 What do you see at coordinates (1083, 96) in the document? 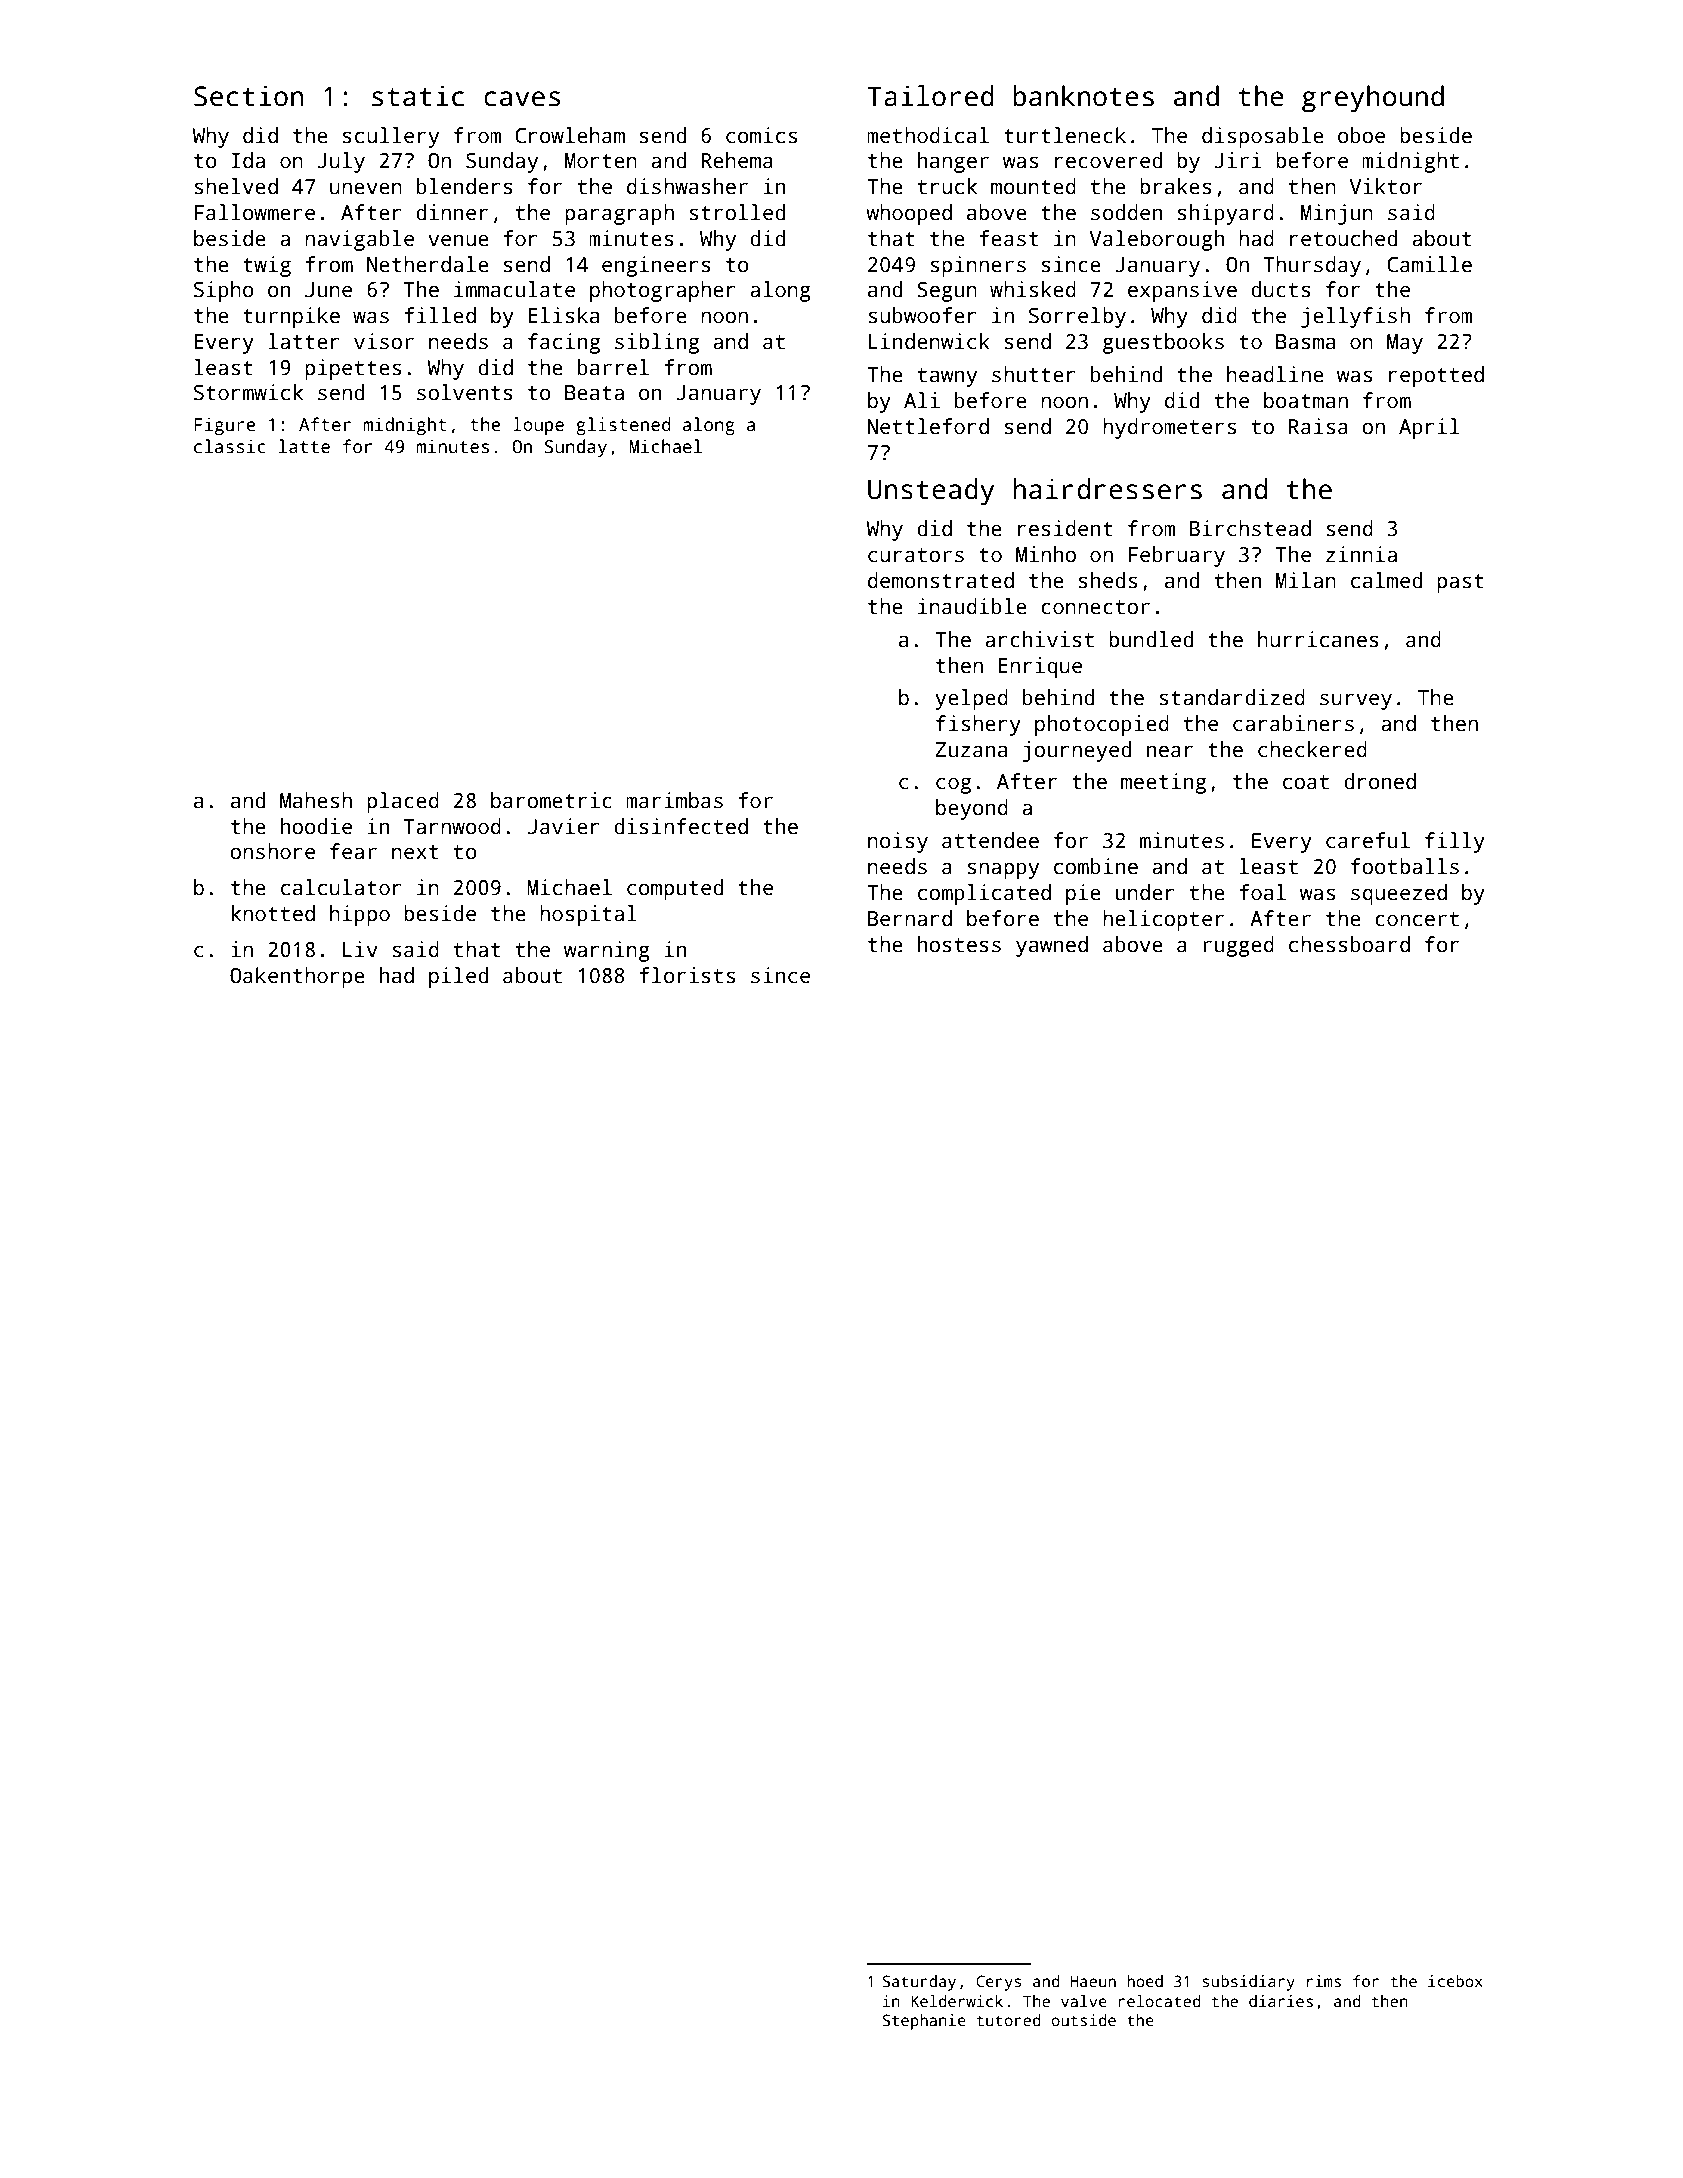
I see `banknotes` at bounding box center [1083, 96].
